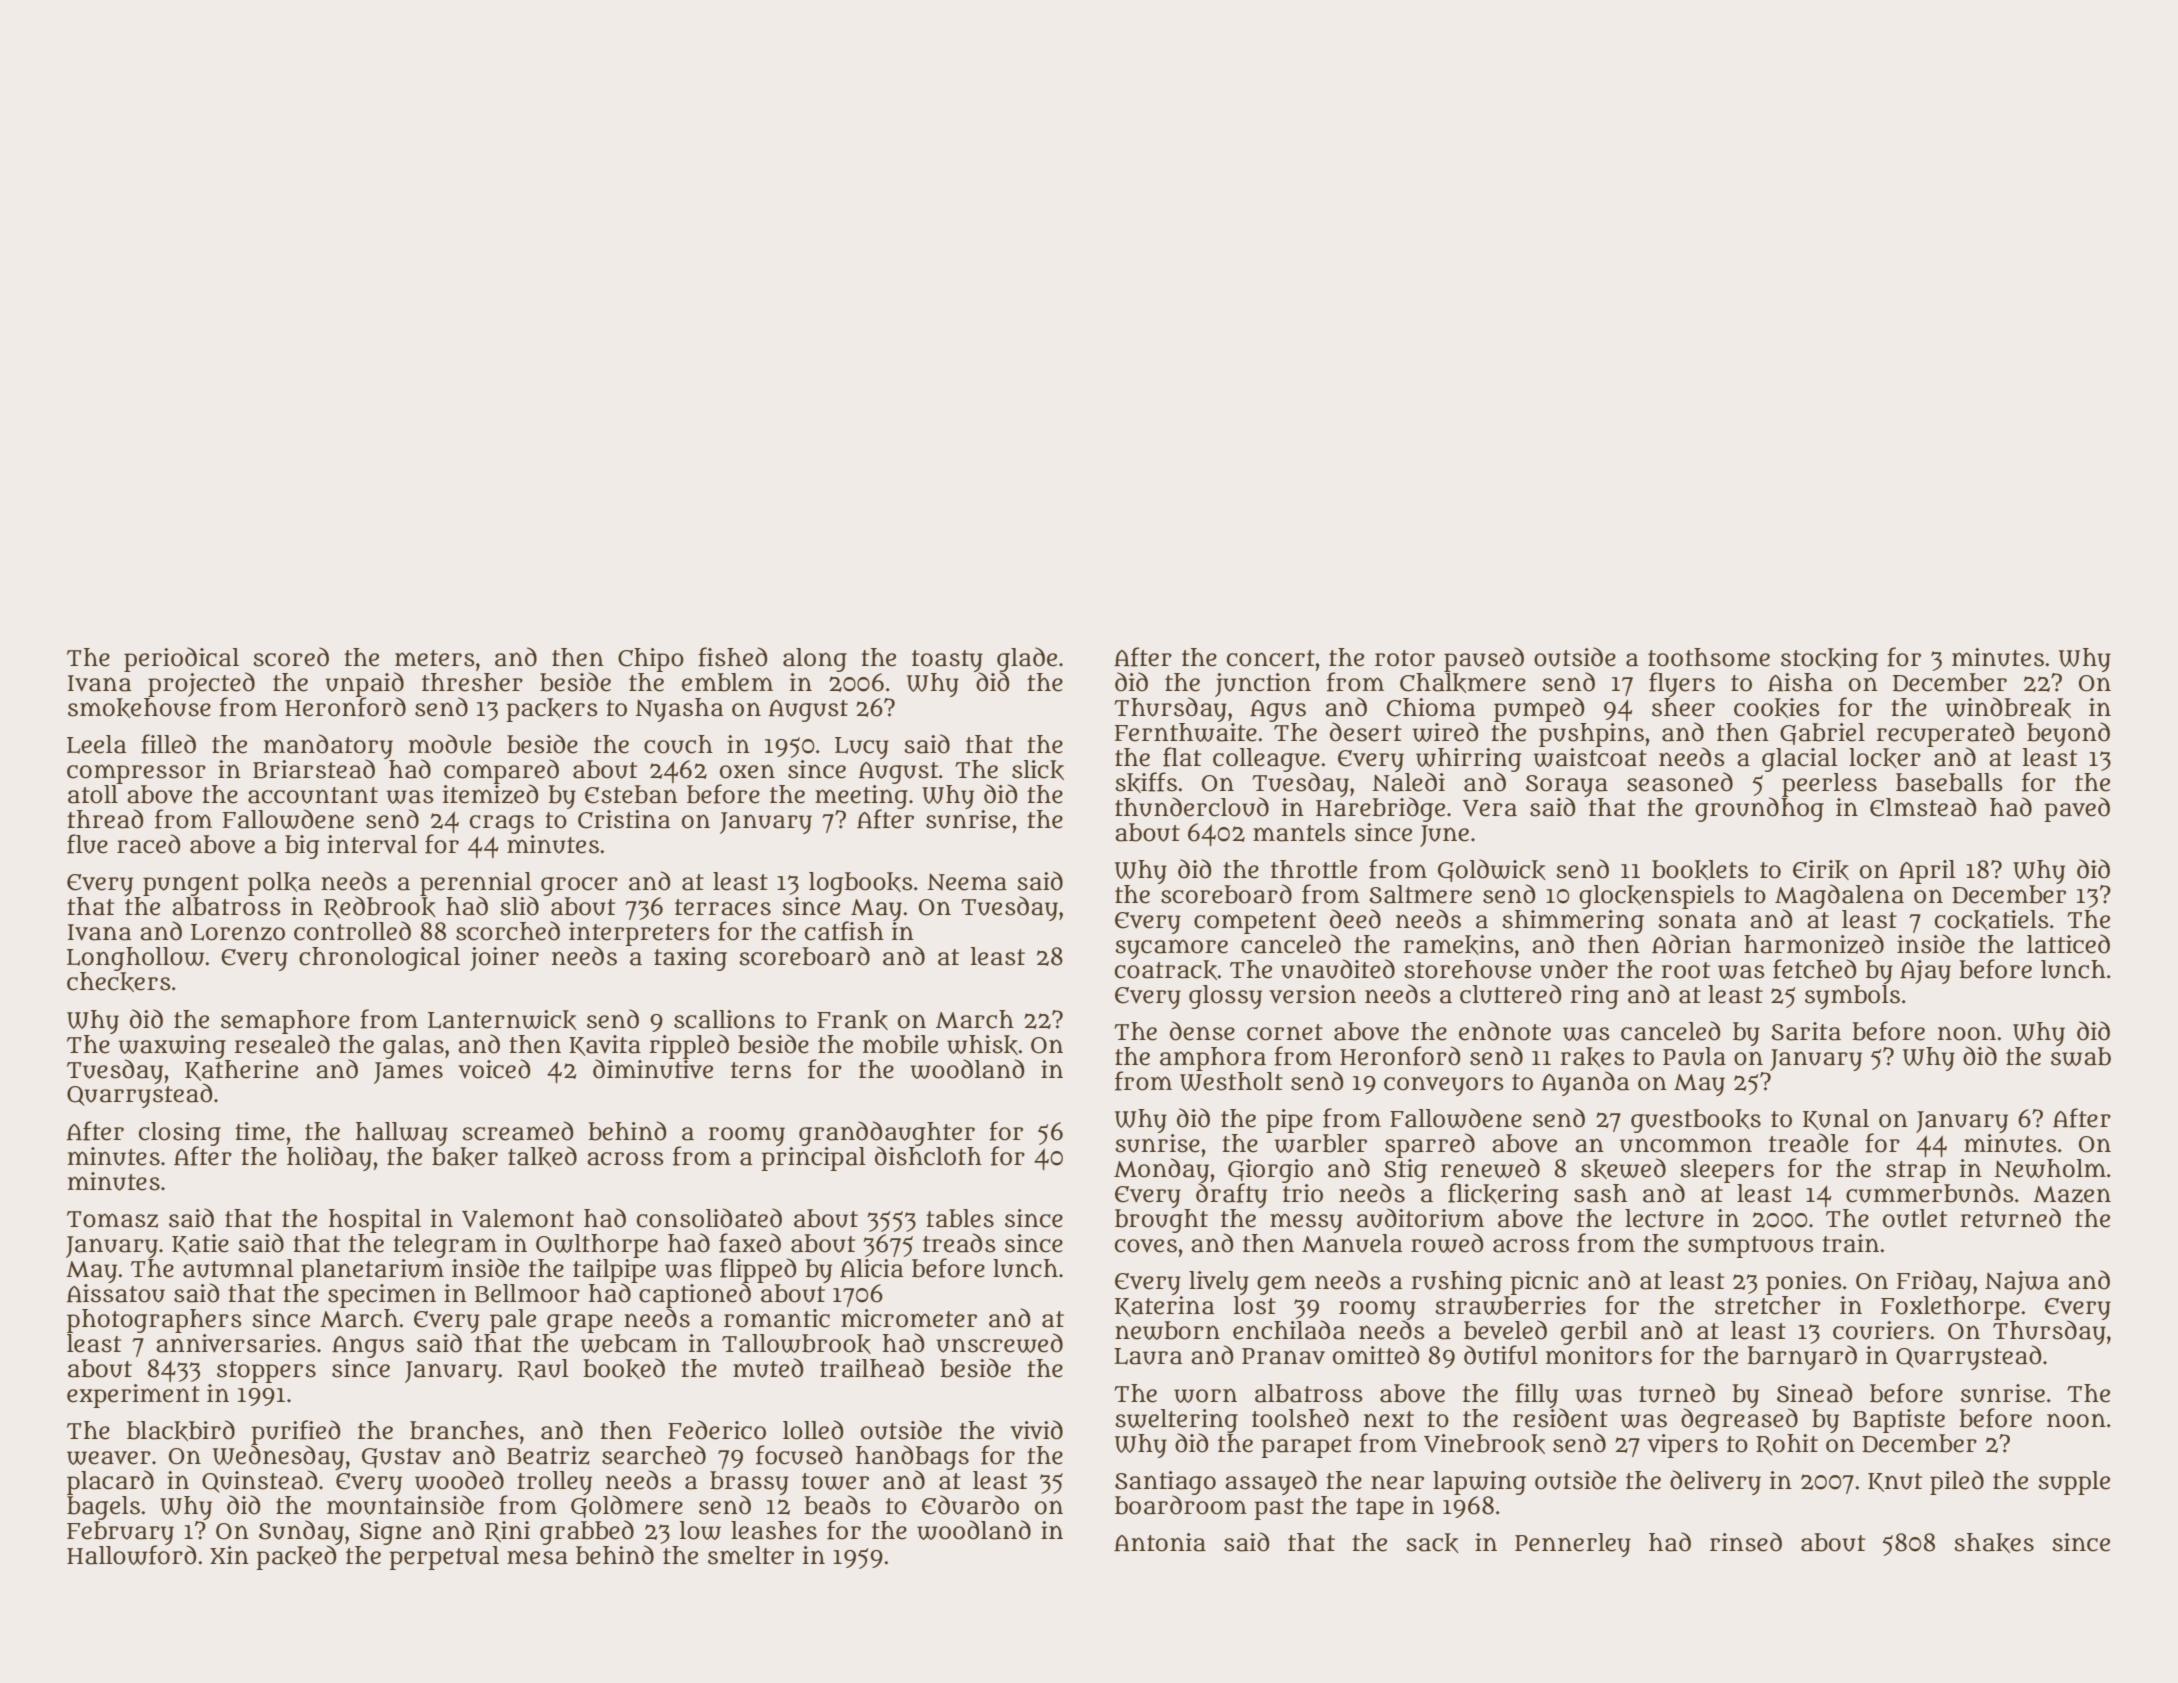 Image resolution: width=2178 pixels, height=1683 pixels. What do you see at coordinates (928, 1156) in the document?
I see `dishcloth` at bounding box center [928, 1156].
